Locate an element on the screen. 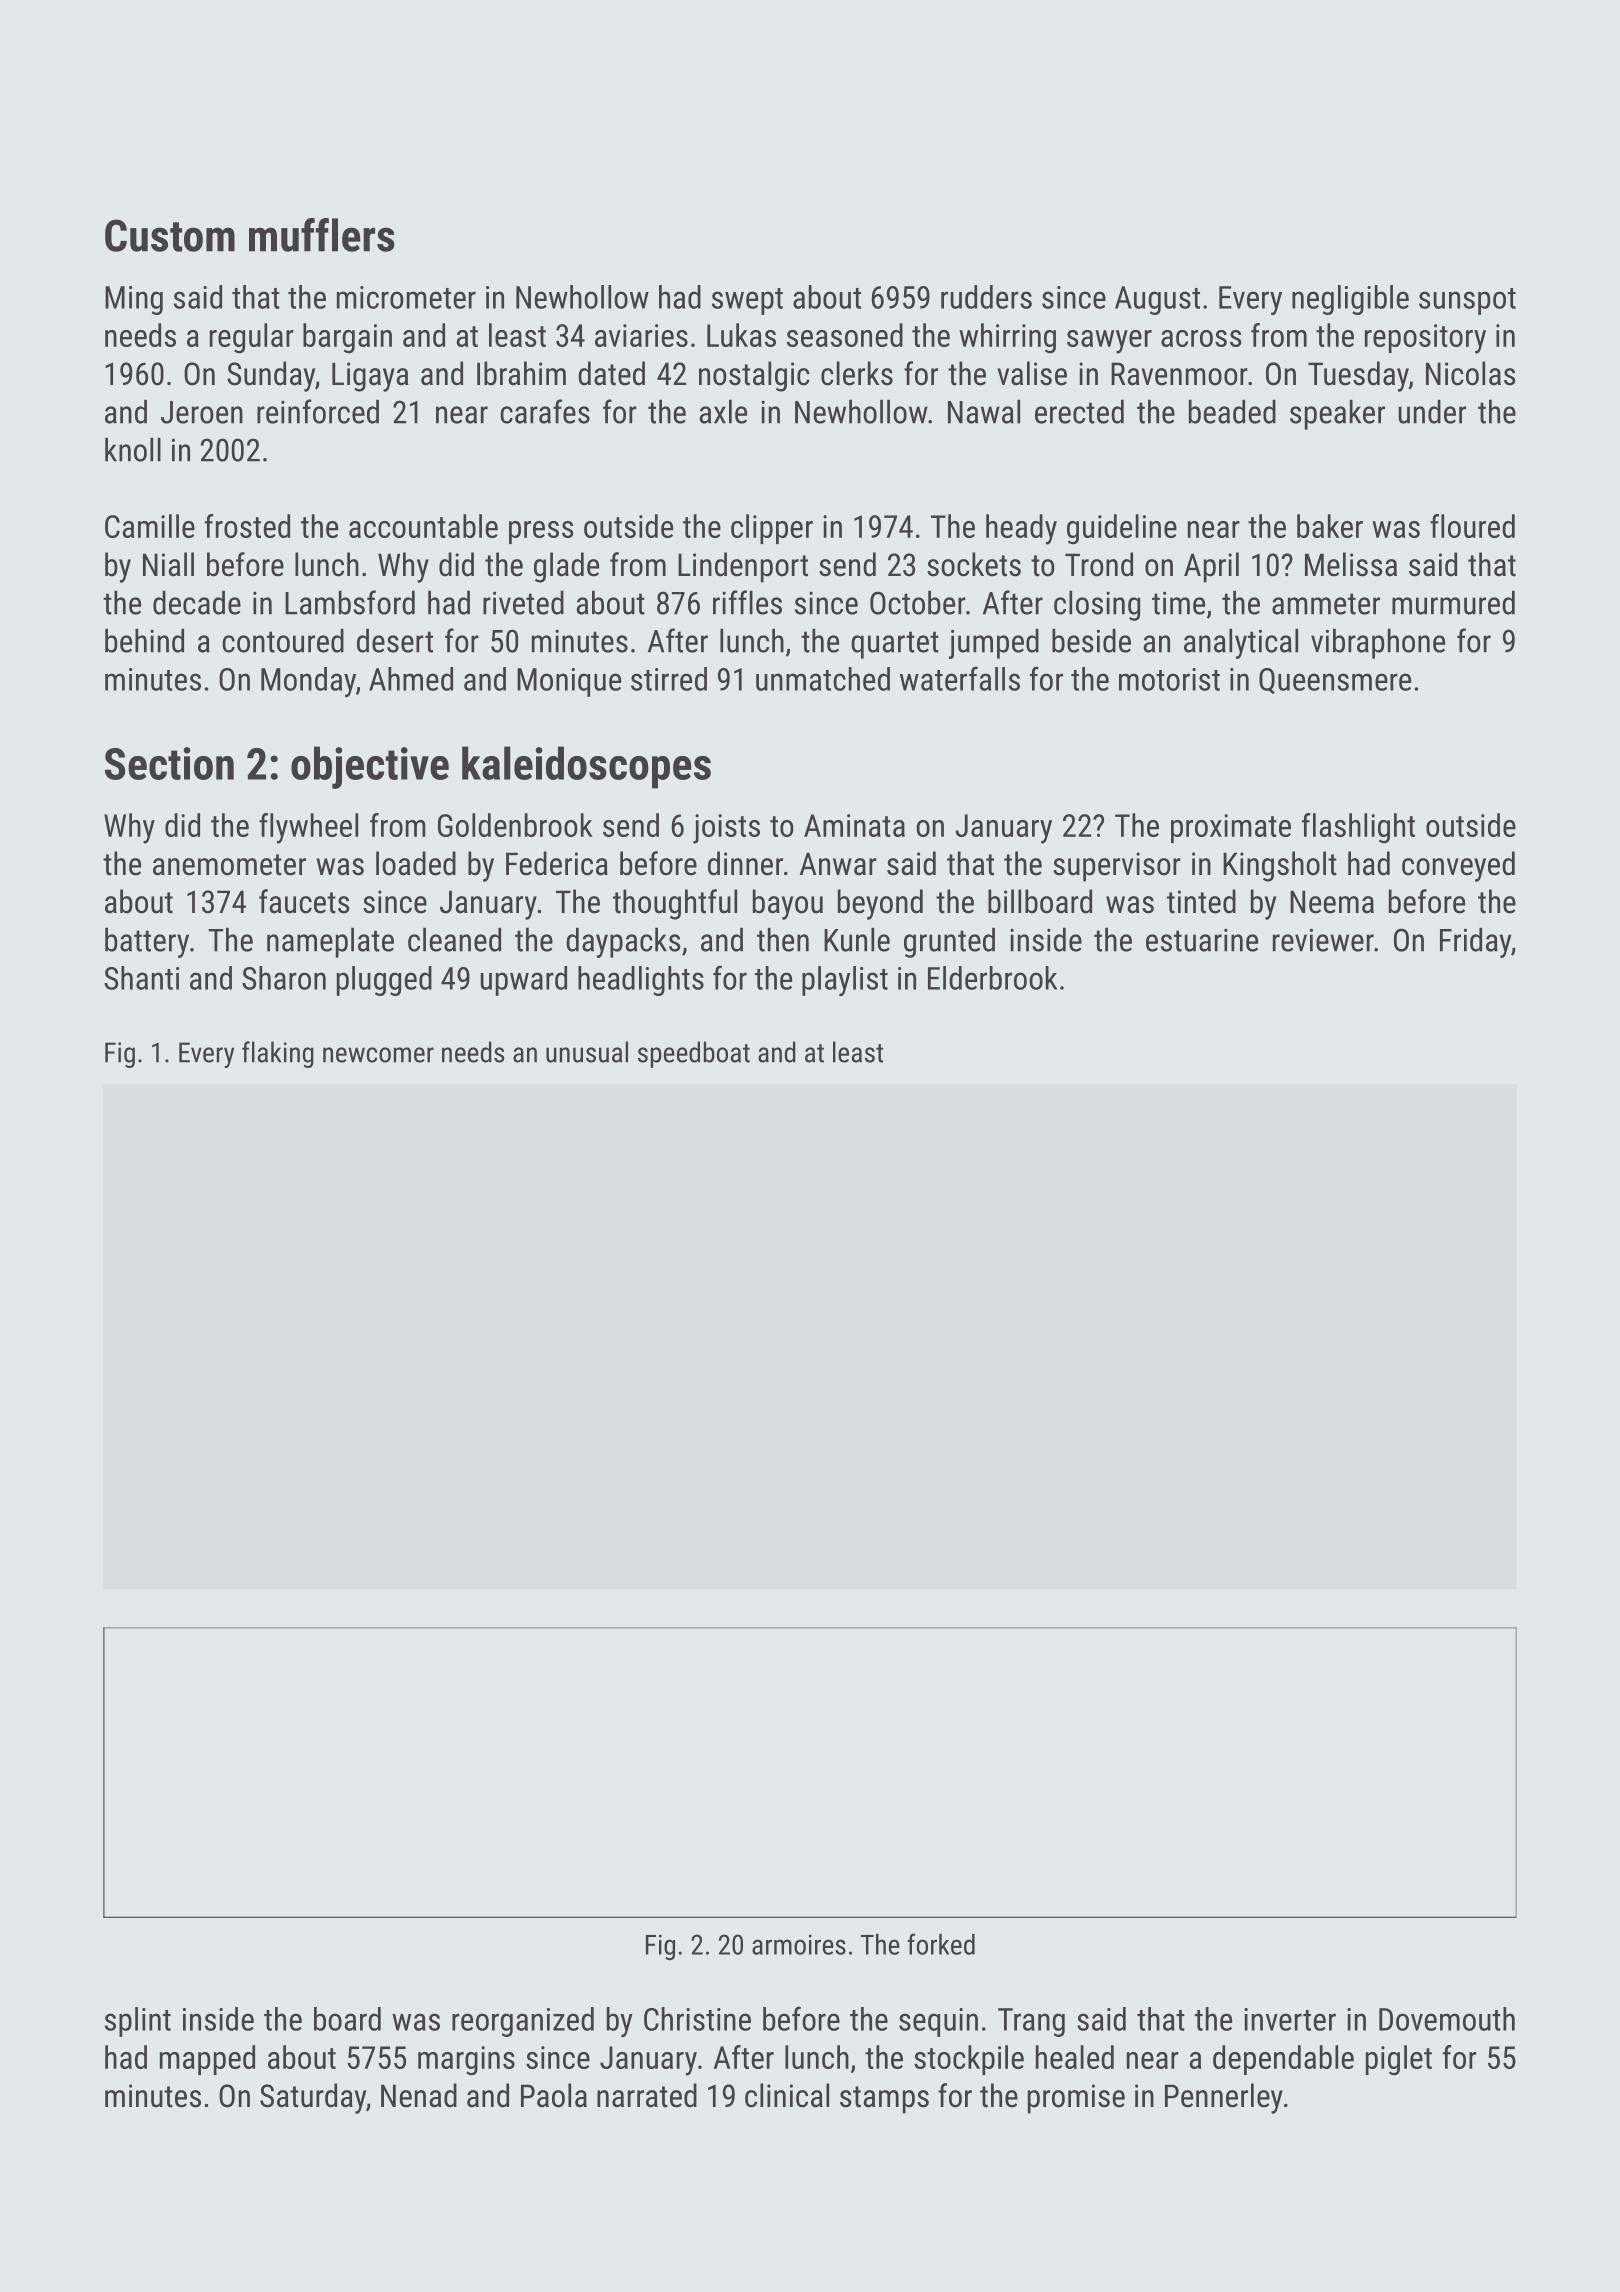  Friday is located at coordinates (1475, 943).
